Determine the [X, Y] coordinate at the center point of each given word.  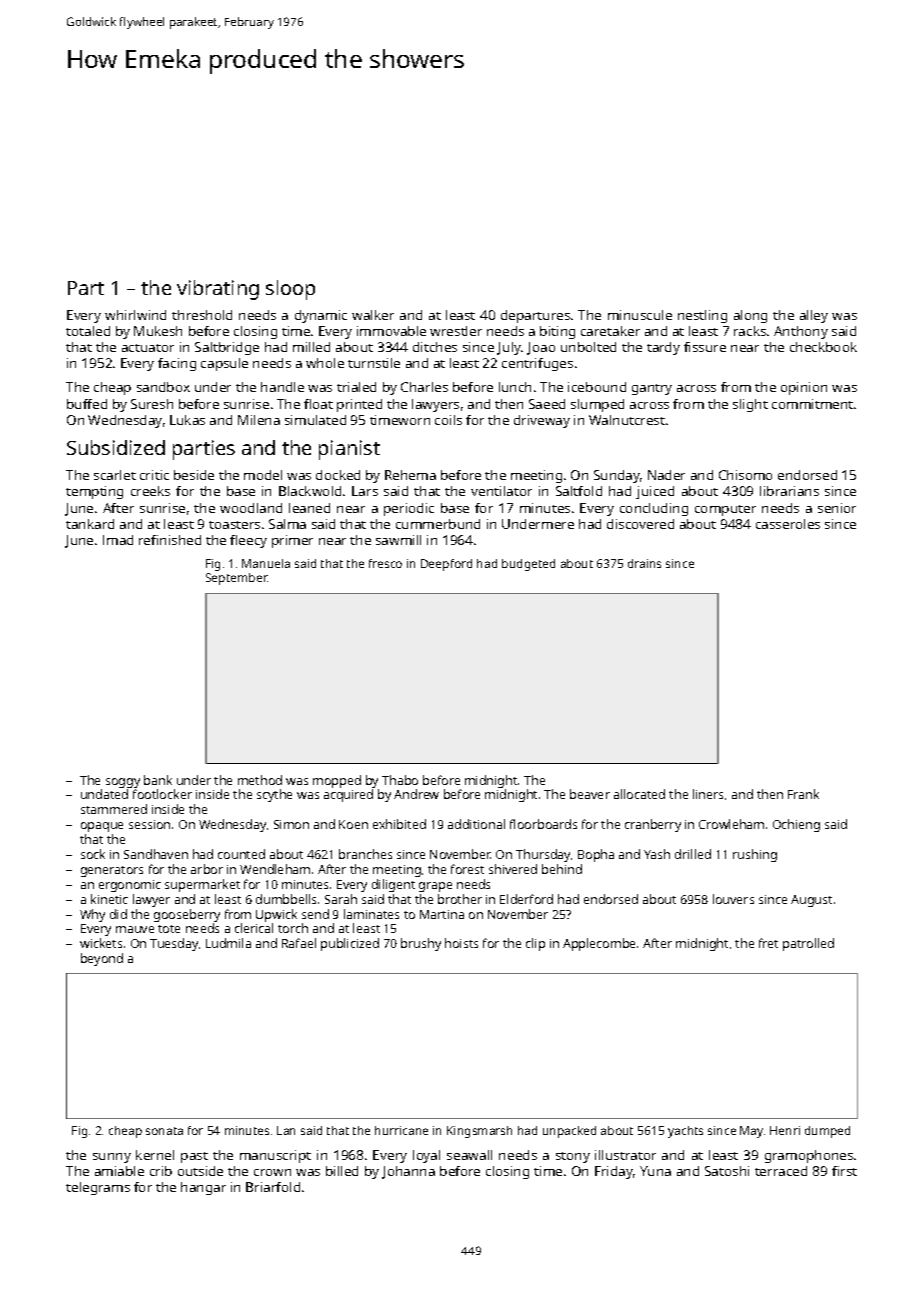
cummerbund [438, 524]
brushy [421, 944]
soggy [123, 783]
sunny [112, 1158]
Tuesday [174, 944]
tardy [663, 348]
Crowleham [731, 824]
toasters [234, 525]
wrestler [456, 331]
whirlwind [135, 315]
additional [476, 824]
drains [644, 563]
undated [104, 794]
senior [837, 508]
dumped [827, 1132]
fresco [385, 563]
